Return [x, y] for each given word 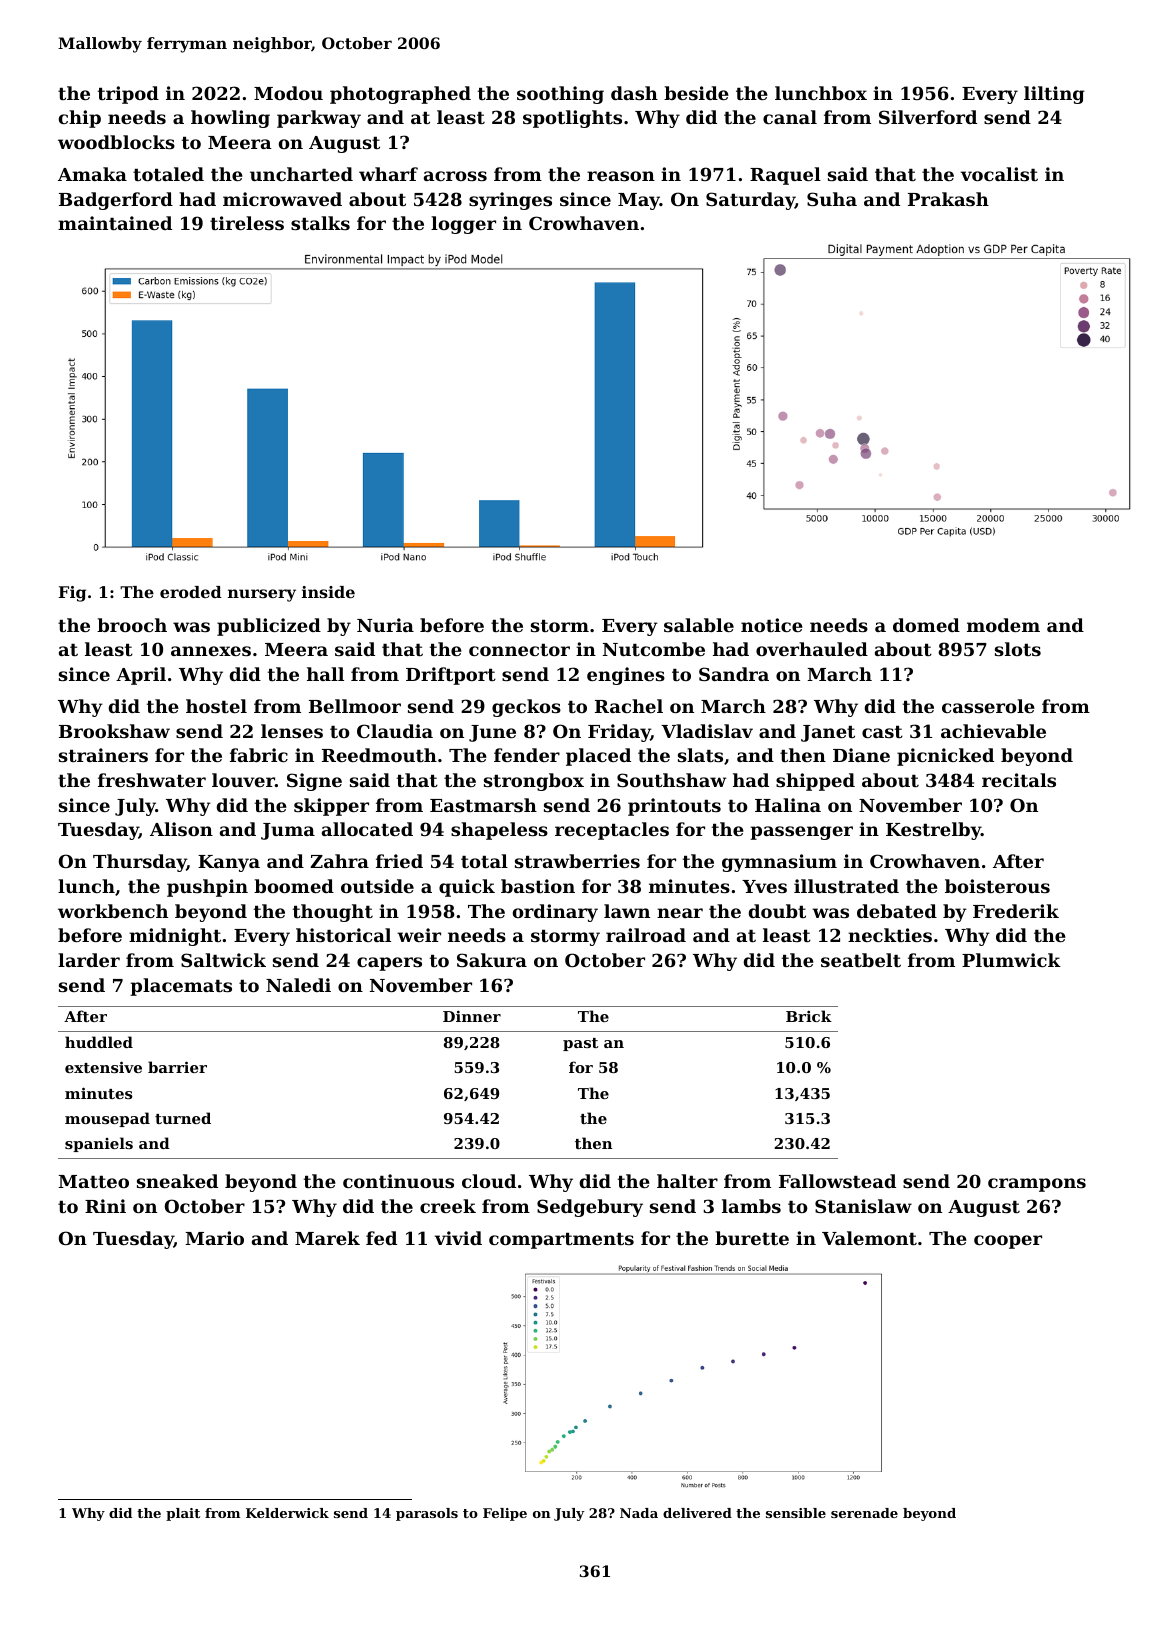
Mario [214, 1238]
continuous [398, 1181]
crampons [1037, 1185]
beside [696, 93]
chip [80, 119]
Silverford [928, 117]
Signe [314, 782]
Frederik [1016, 911]
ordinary [555, 913]
